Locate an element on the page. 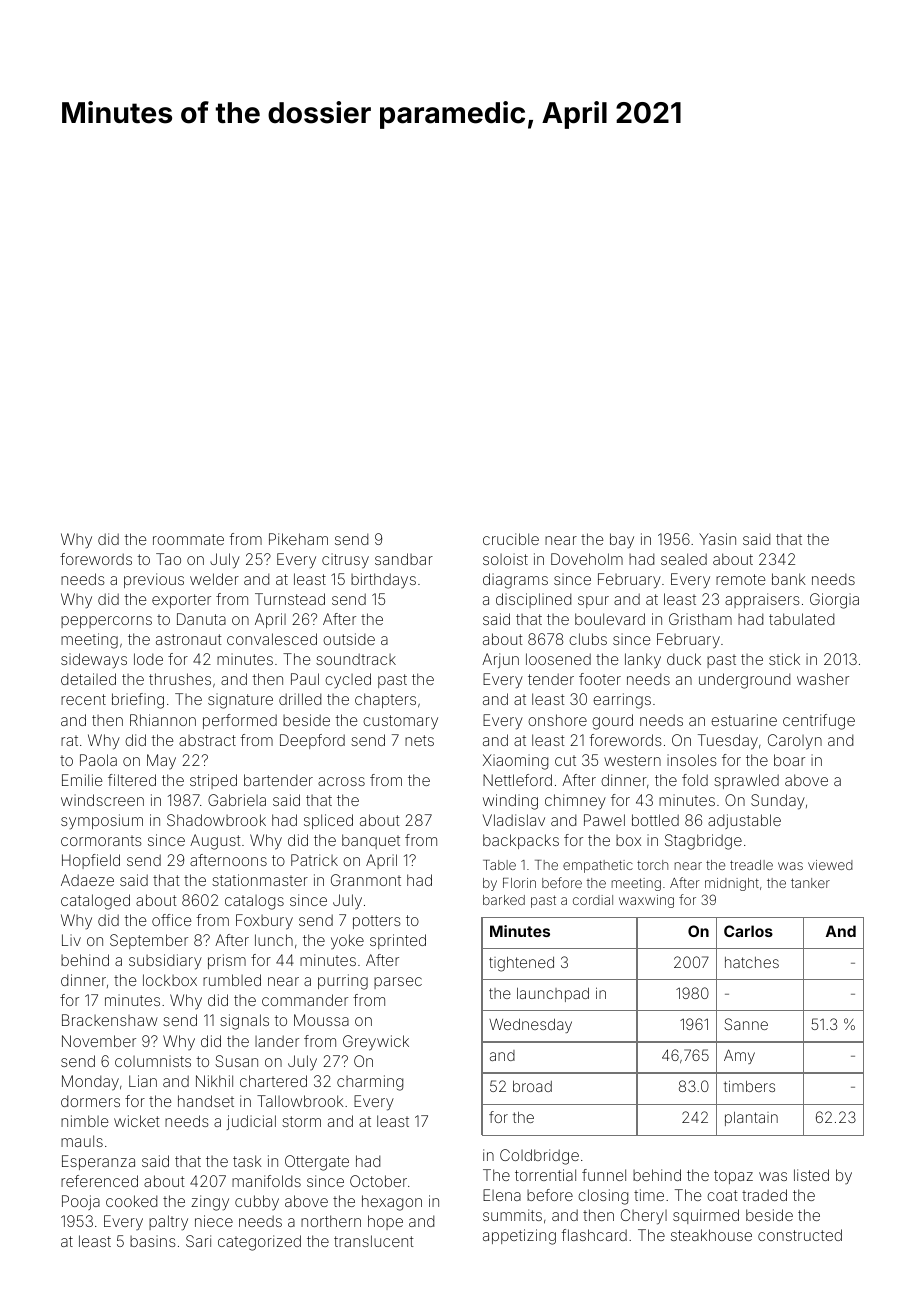  birthdays is located at coordinates (383, 580).
